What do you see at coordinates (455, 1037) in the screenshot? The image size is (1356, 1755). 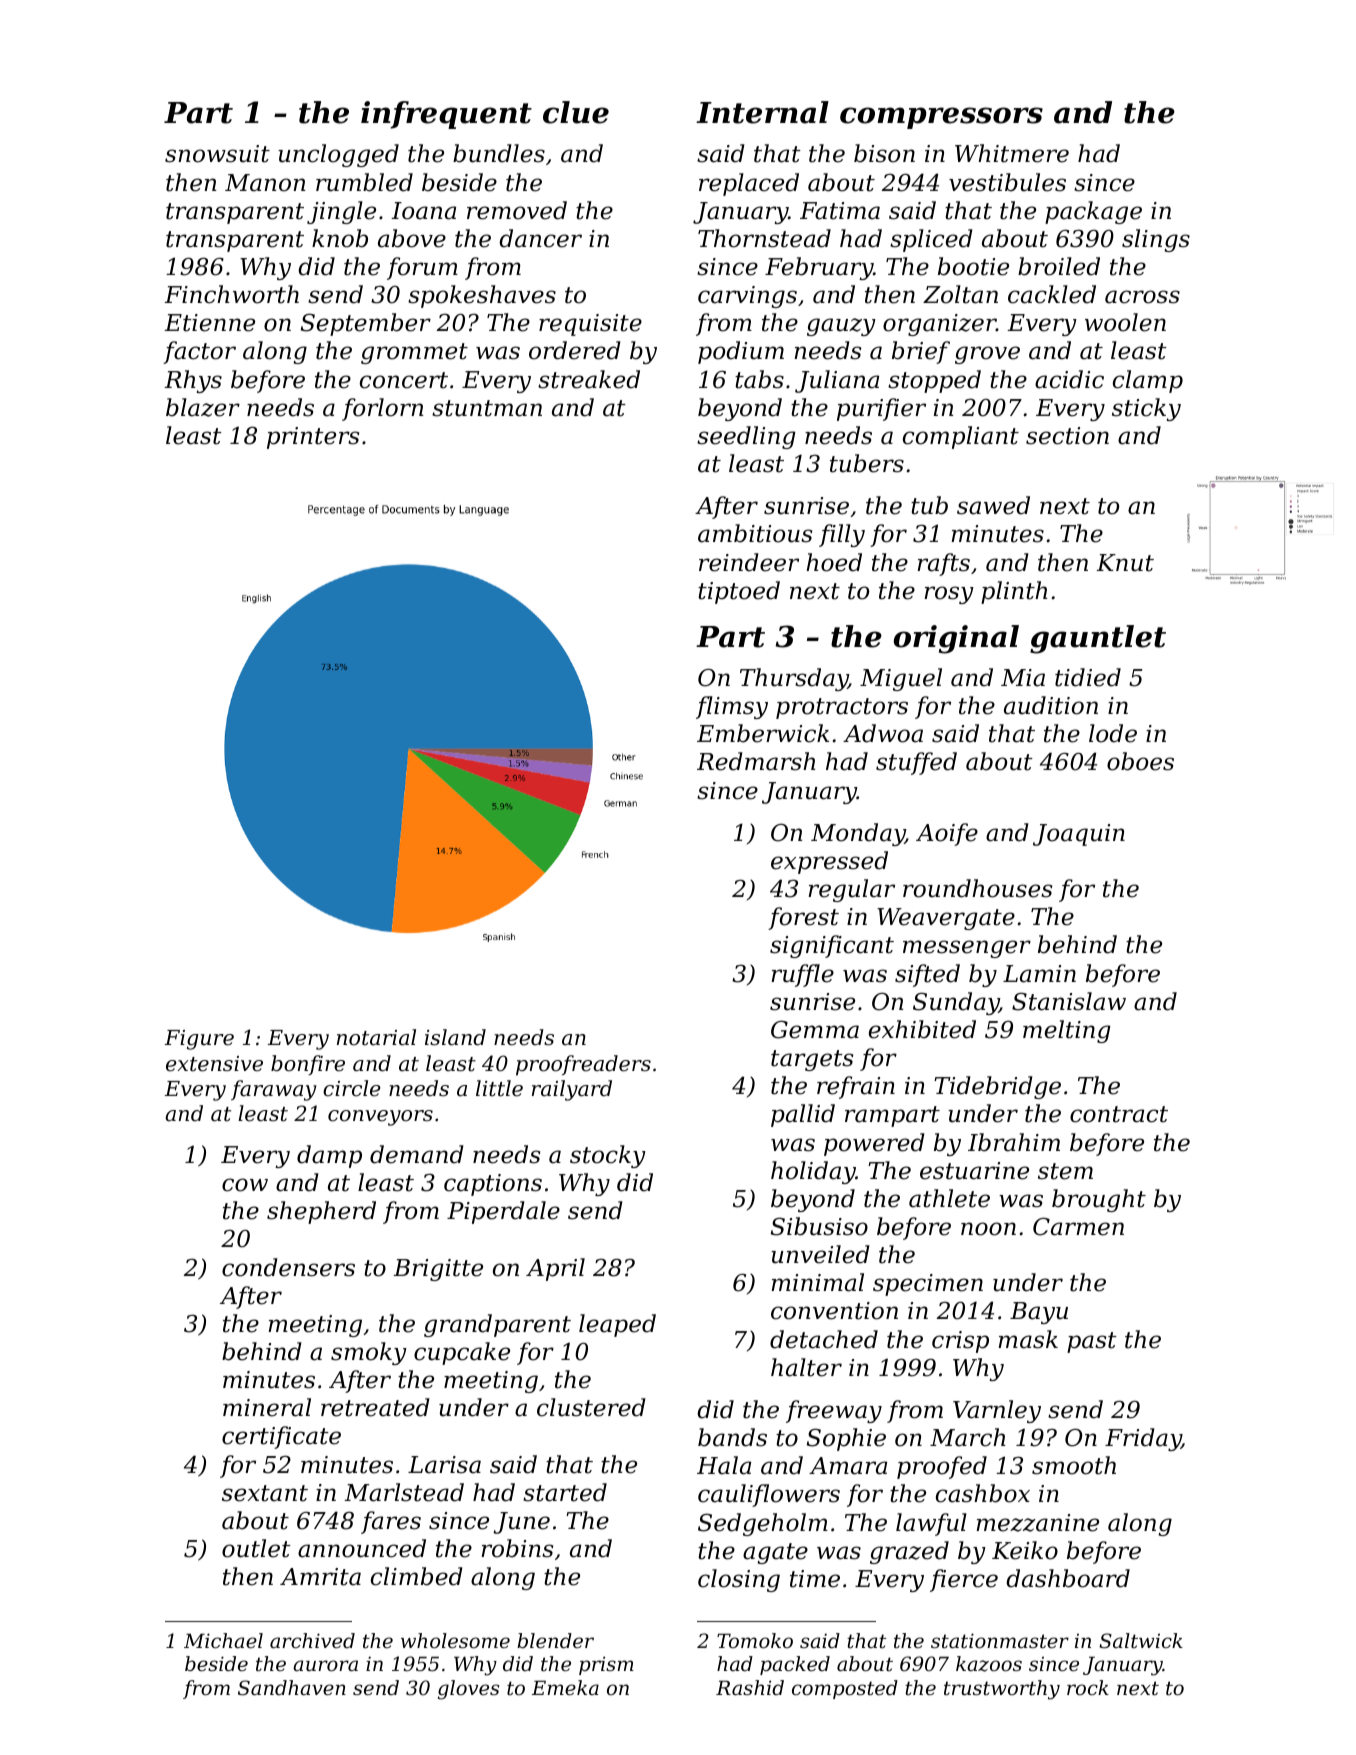 I see `island` at bounding box center [455, 1037].
